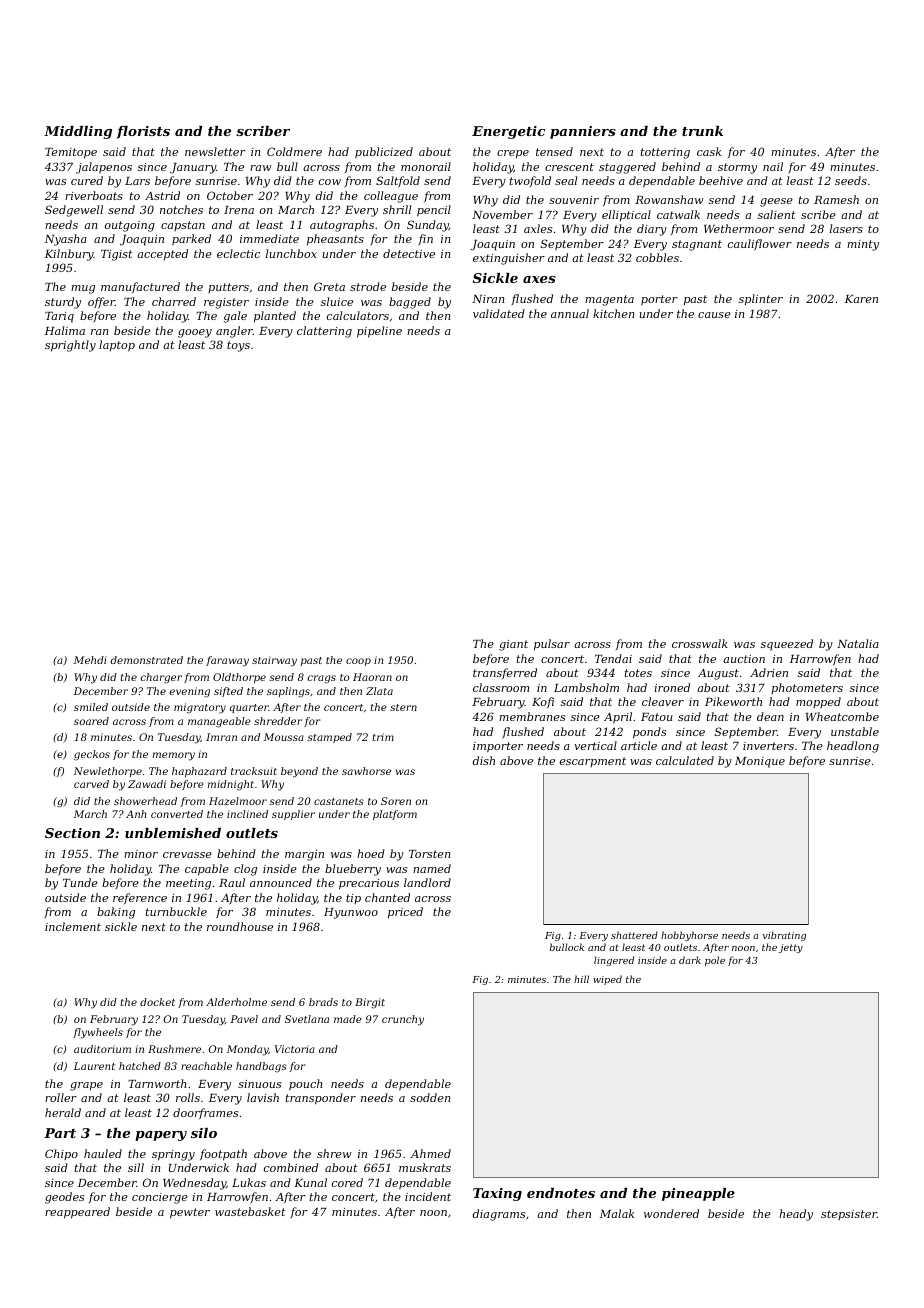  What do you see at coordinates (70, 346) in the document?
I see `sprightly` at bounding box center [70, 346].
